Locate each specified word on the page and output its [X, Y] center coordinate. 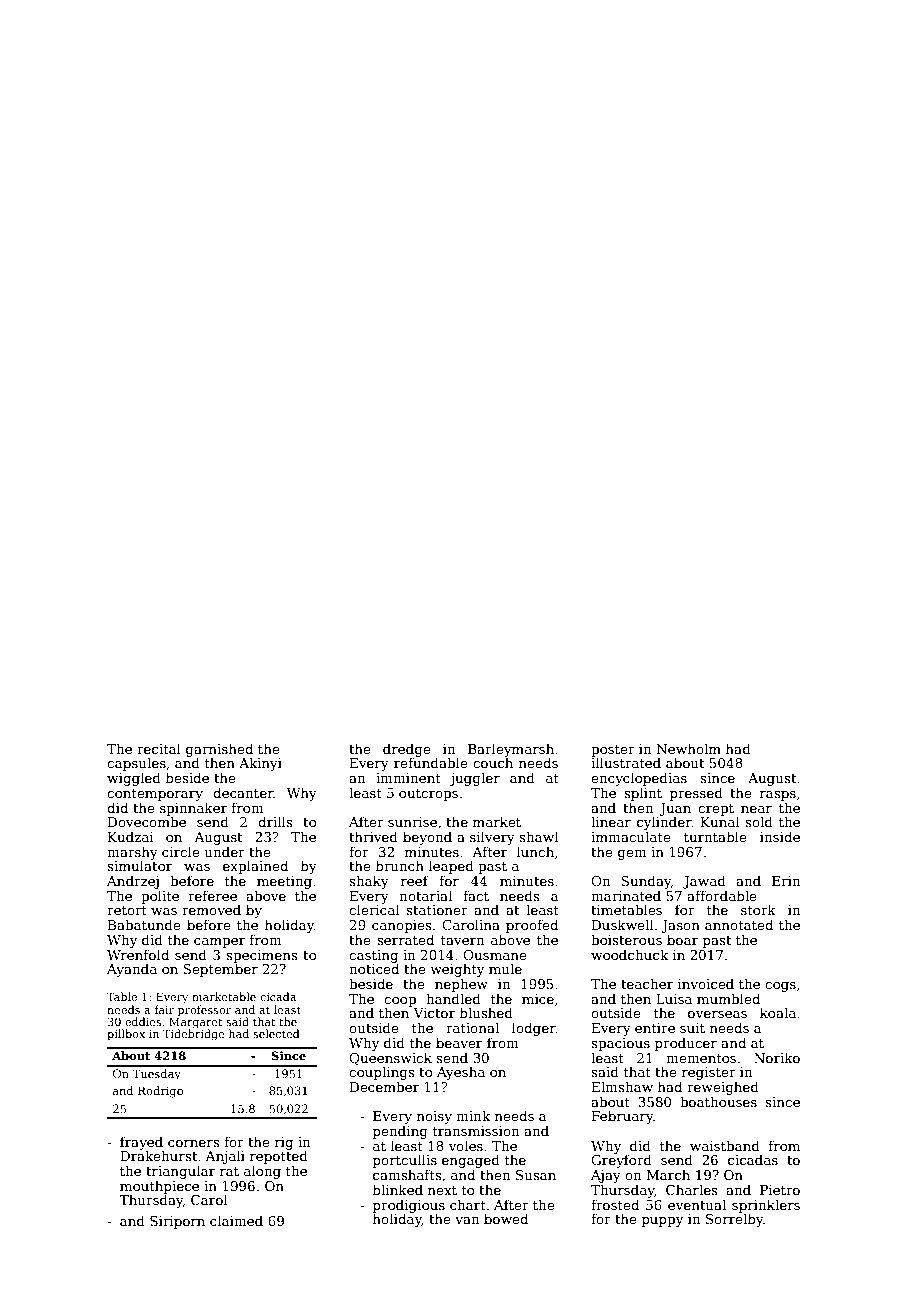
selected [276, 1033]
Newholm [688, 748]
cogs [780, 987]
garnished [219, 750]
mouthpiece [159, 1187]
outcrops [428, 795]
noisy [434, 1117]
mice [538, 999]
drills [275, 821]
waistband [725, 1145]
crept [716, 810]
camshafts [407, 1174]
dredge [407, 750]
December [384, 1086]
